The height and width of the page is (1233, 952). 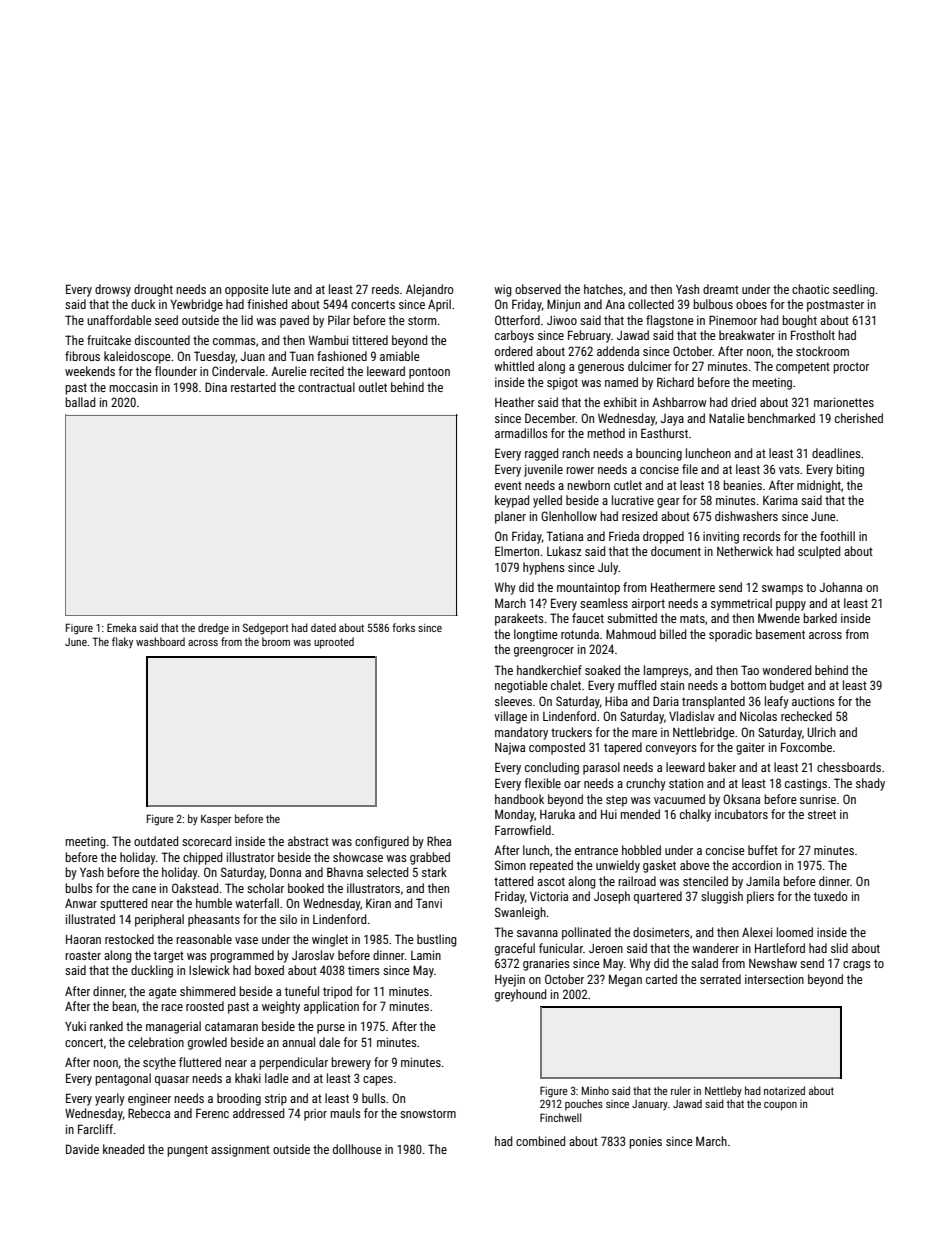 What do you see at coordinates (851, 368) in the page?
I see `proctor` at bounding box center [851, 368].
